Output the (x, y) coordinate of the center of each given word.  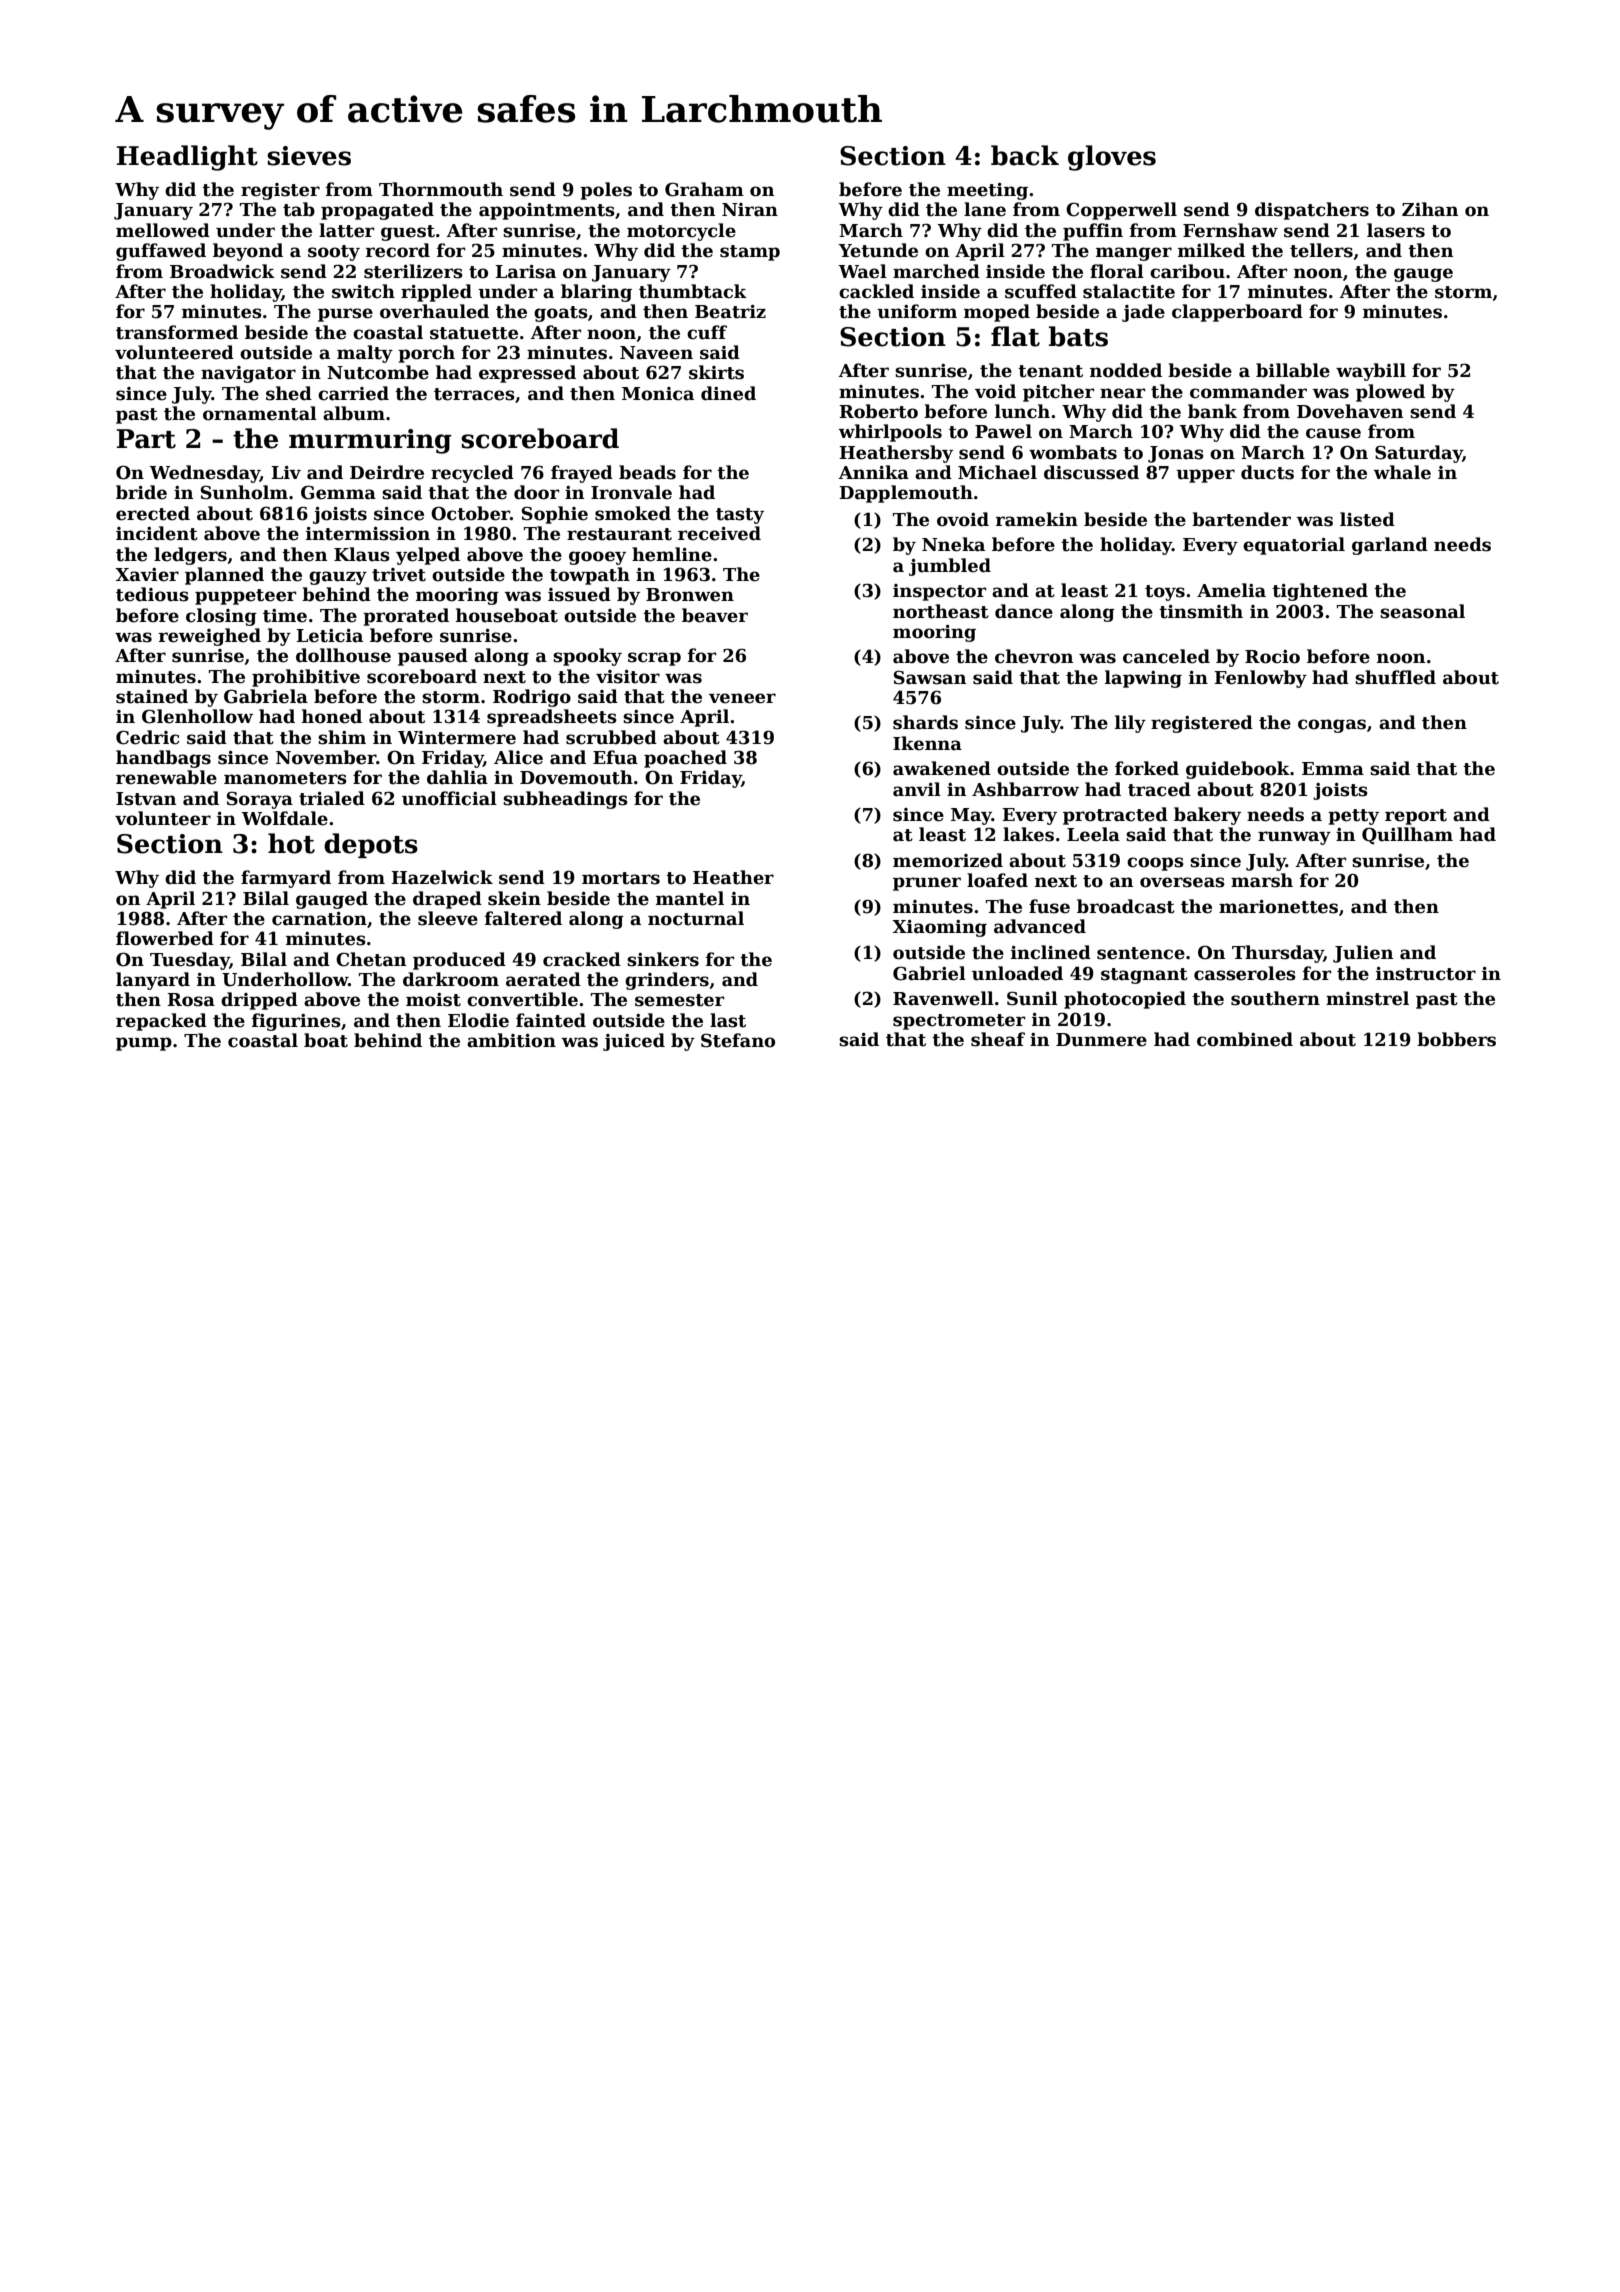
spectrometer (959, 1022)
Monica (658, 394)
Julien (1363, 954)
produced (459, 961)
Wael (862, 271)
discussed (1091, 472)
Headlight (187, 158)
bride (141, 492)
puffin (1093, 232)
